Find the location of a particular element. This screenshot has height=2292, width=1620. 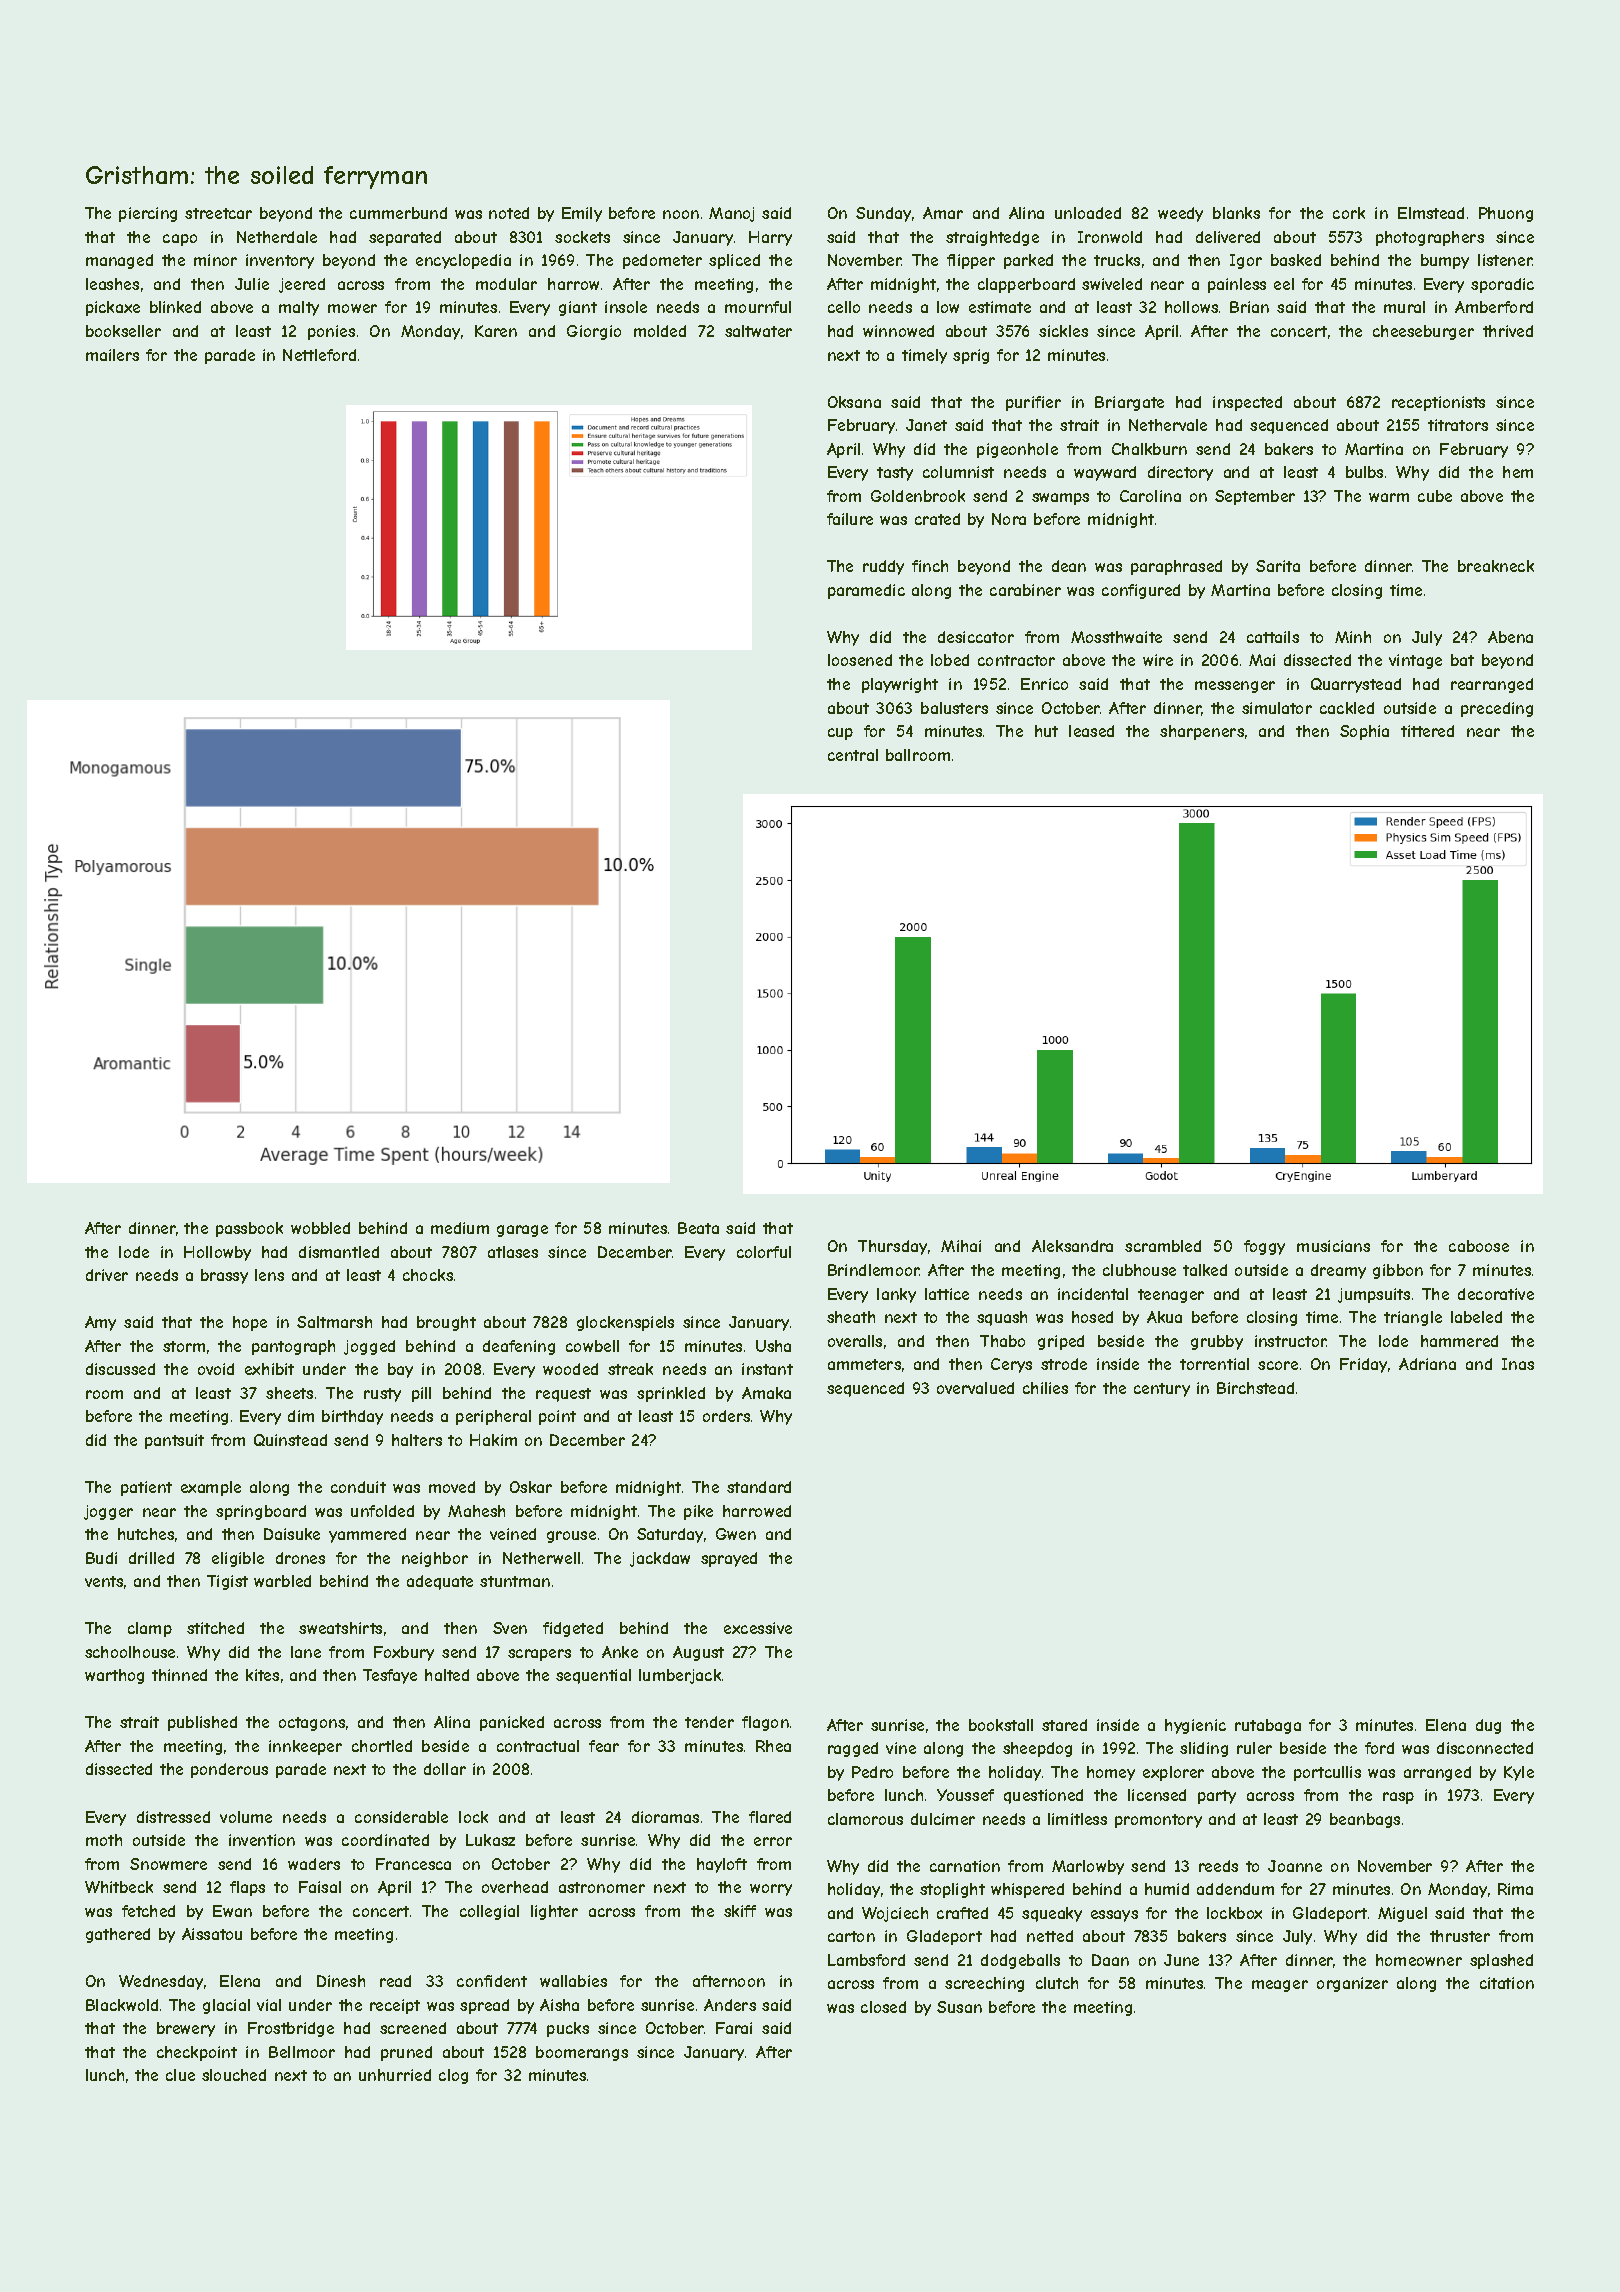

streetcar is located at coordinates (218, 213).
